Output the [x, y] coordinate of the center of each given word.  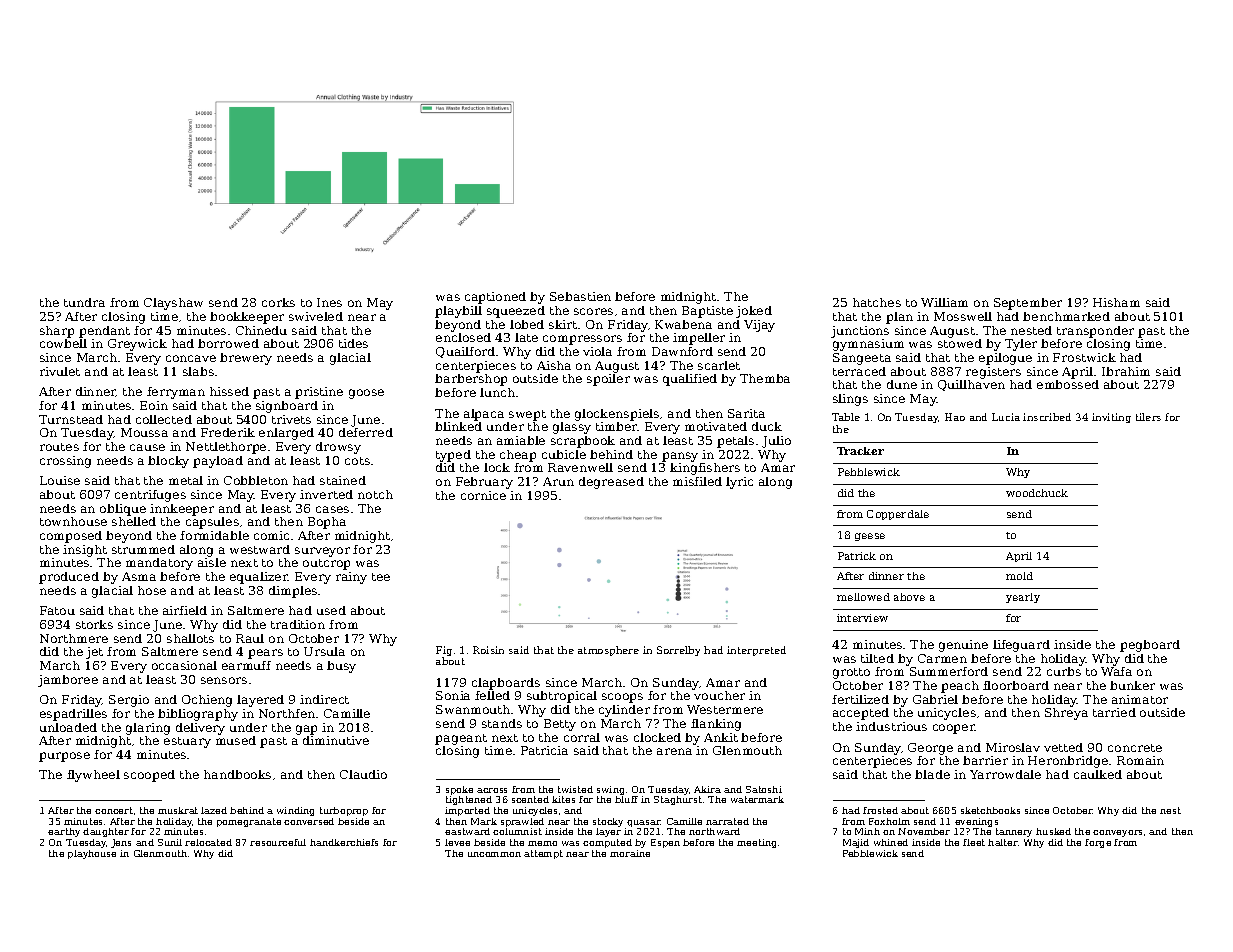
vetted [1063, 747]
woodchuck [1037, 493]
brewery [246, 359]
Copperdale [898, 515]
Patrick [857, 556]
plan [899, 318]
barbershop [471, 380]
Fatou [57, 610]
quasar [644, 823]
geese [870, 537]
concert [114, 810]
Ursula [324, 651]
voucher [719, 695]
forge [1098, 843]
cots [357, 461]
